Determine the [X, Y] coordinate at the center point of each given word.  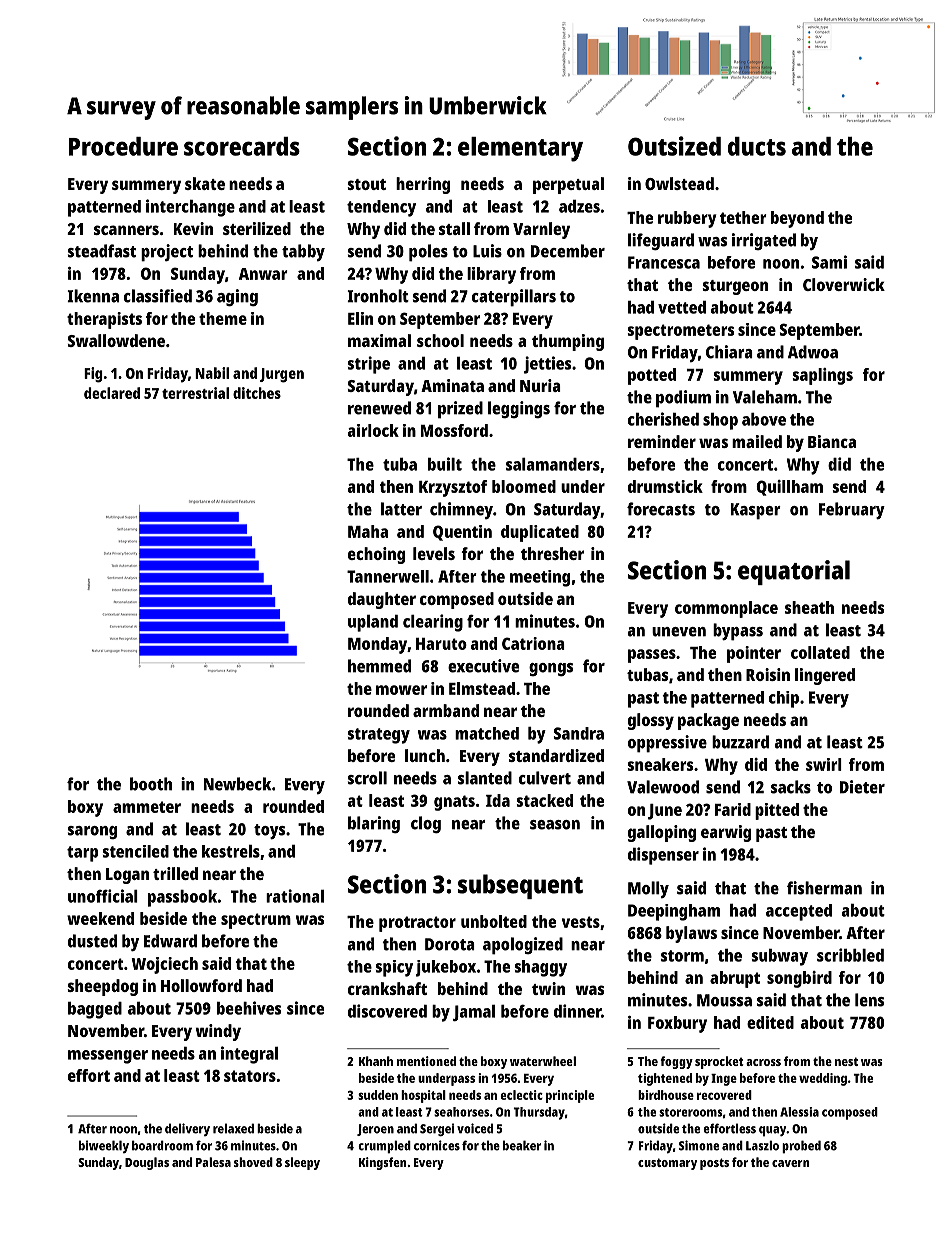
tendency [381, 208]
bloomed [524, 486]
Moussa [724, 1000]
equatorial [794, 572]
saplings [823, 376]
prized [460, 410]
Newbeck [237, 784]
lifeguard [661, 241]
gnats [454, 803]
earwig [726, 833]
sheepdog [103, 987]
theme [223, 318]
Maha [368, 531]
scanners [126, 230]
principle [570, 1096]
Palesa [213, 1162]
